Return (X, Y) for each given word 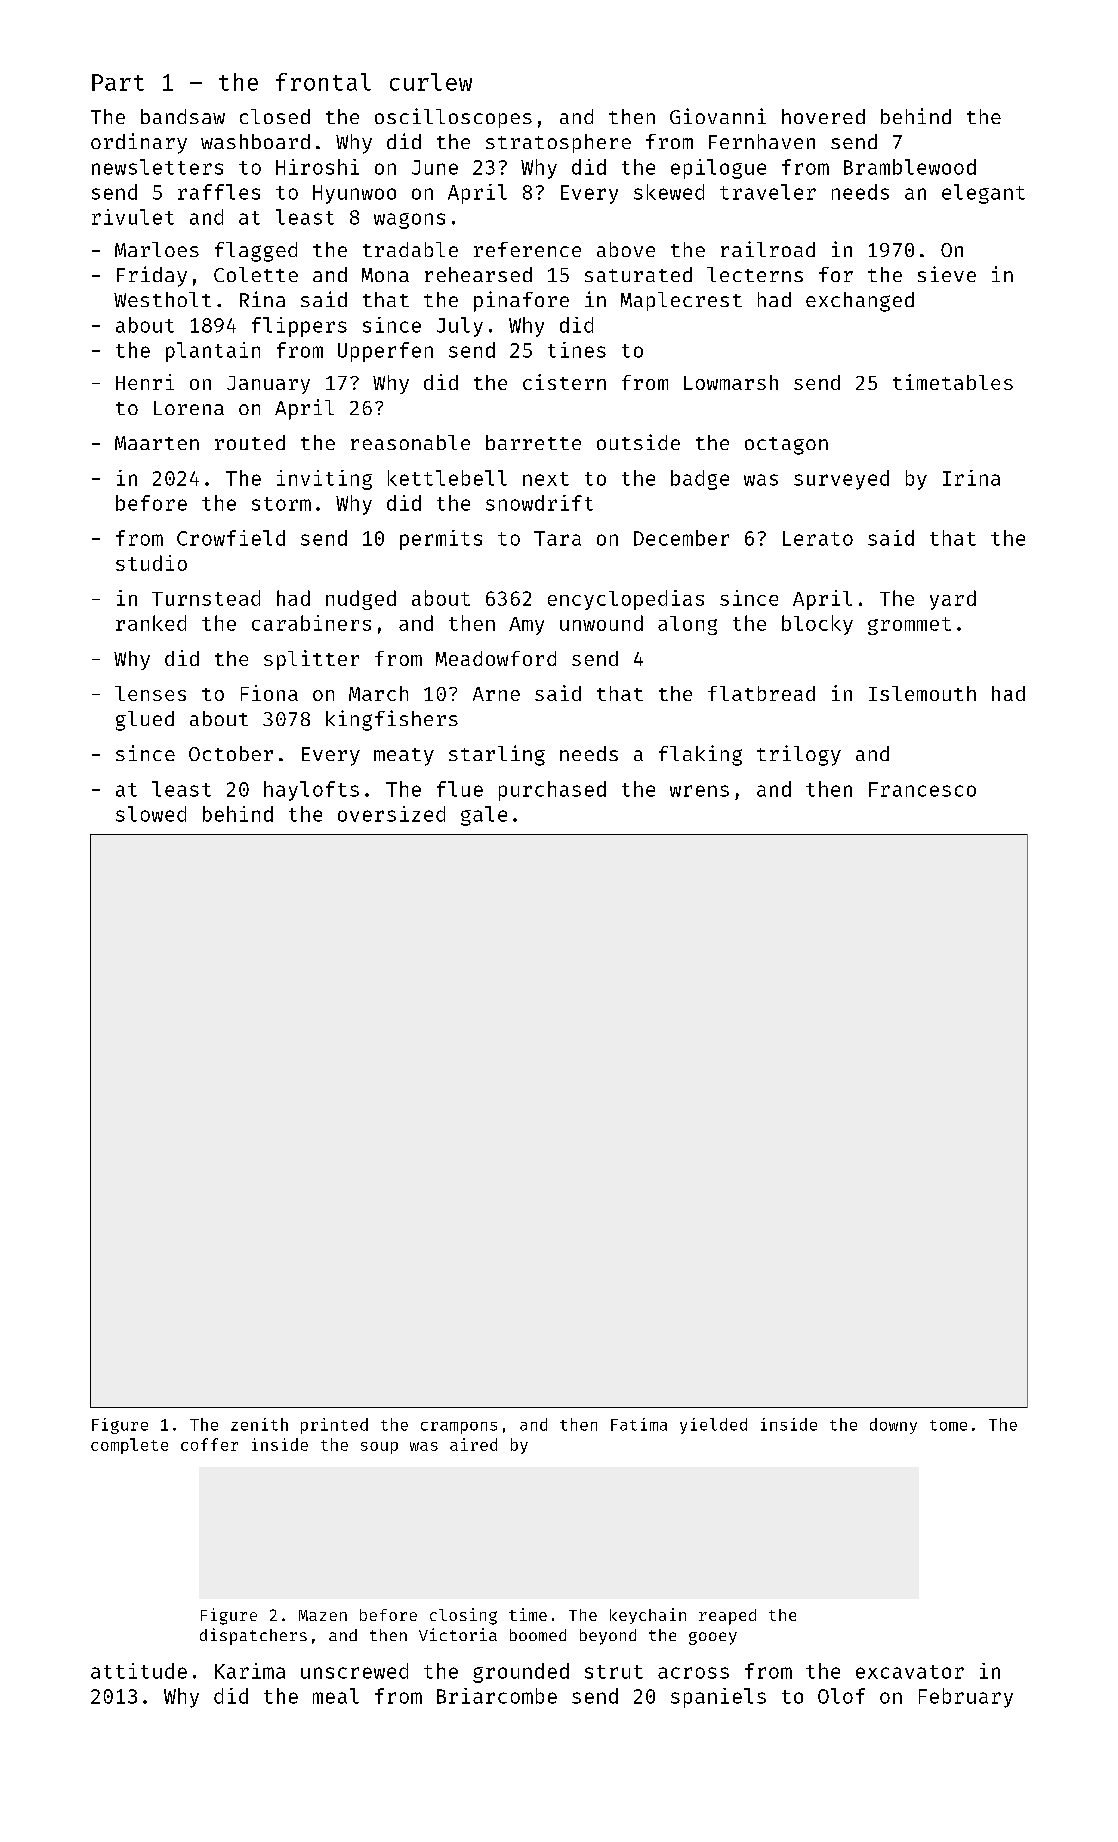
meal (336, 1696)
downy (893, 1426)
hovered (823, 116)
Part (118, 82)
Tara (557, 538)
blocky (817, 625)
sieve (947, 274)
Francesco (922, 789)
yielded (713, 1426)
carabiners (311, 623)
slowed (151, 814)
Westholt (162, 299)
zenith (259, 1424)
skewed (669, 192)
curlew (431, 82)
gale (484, 816)
